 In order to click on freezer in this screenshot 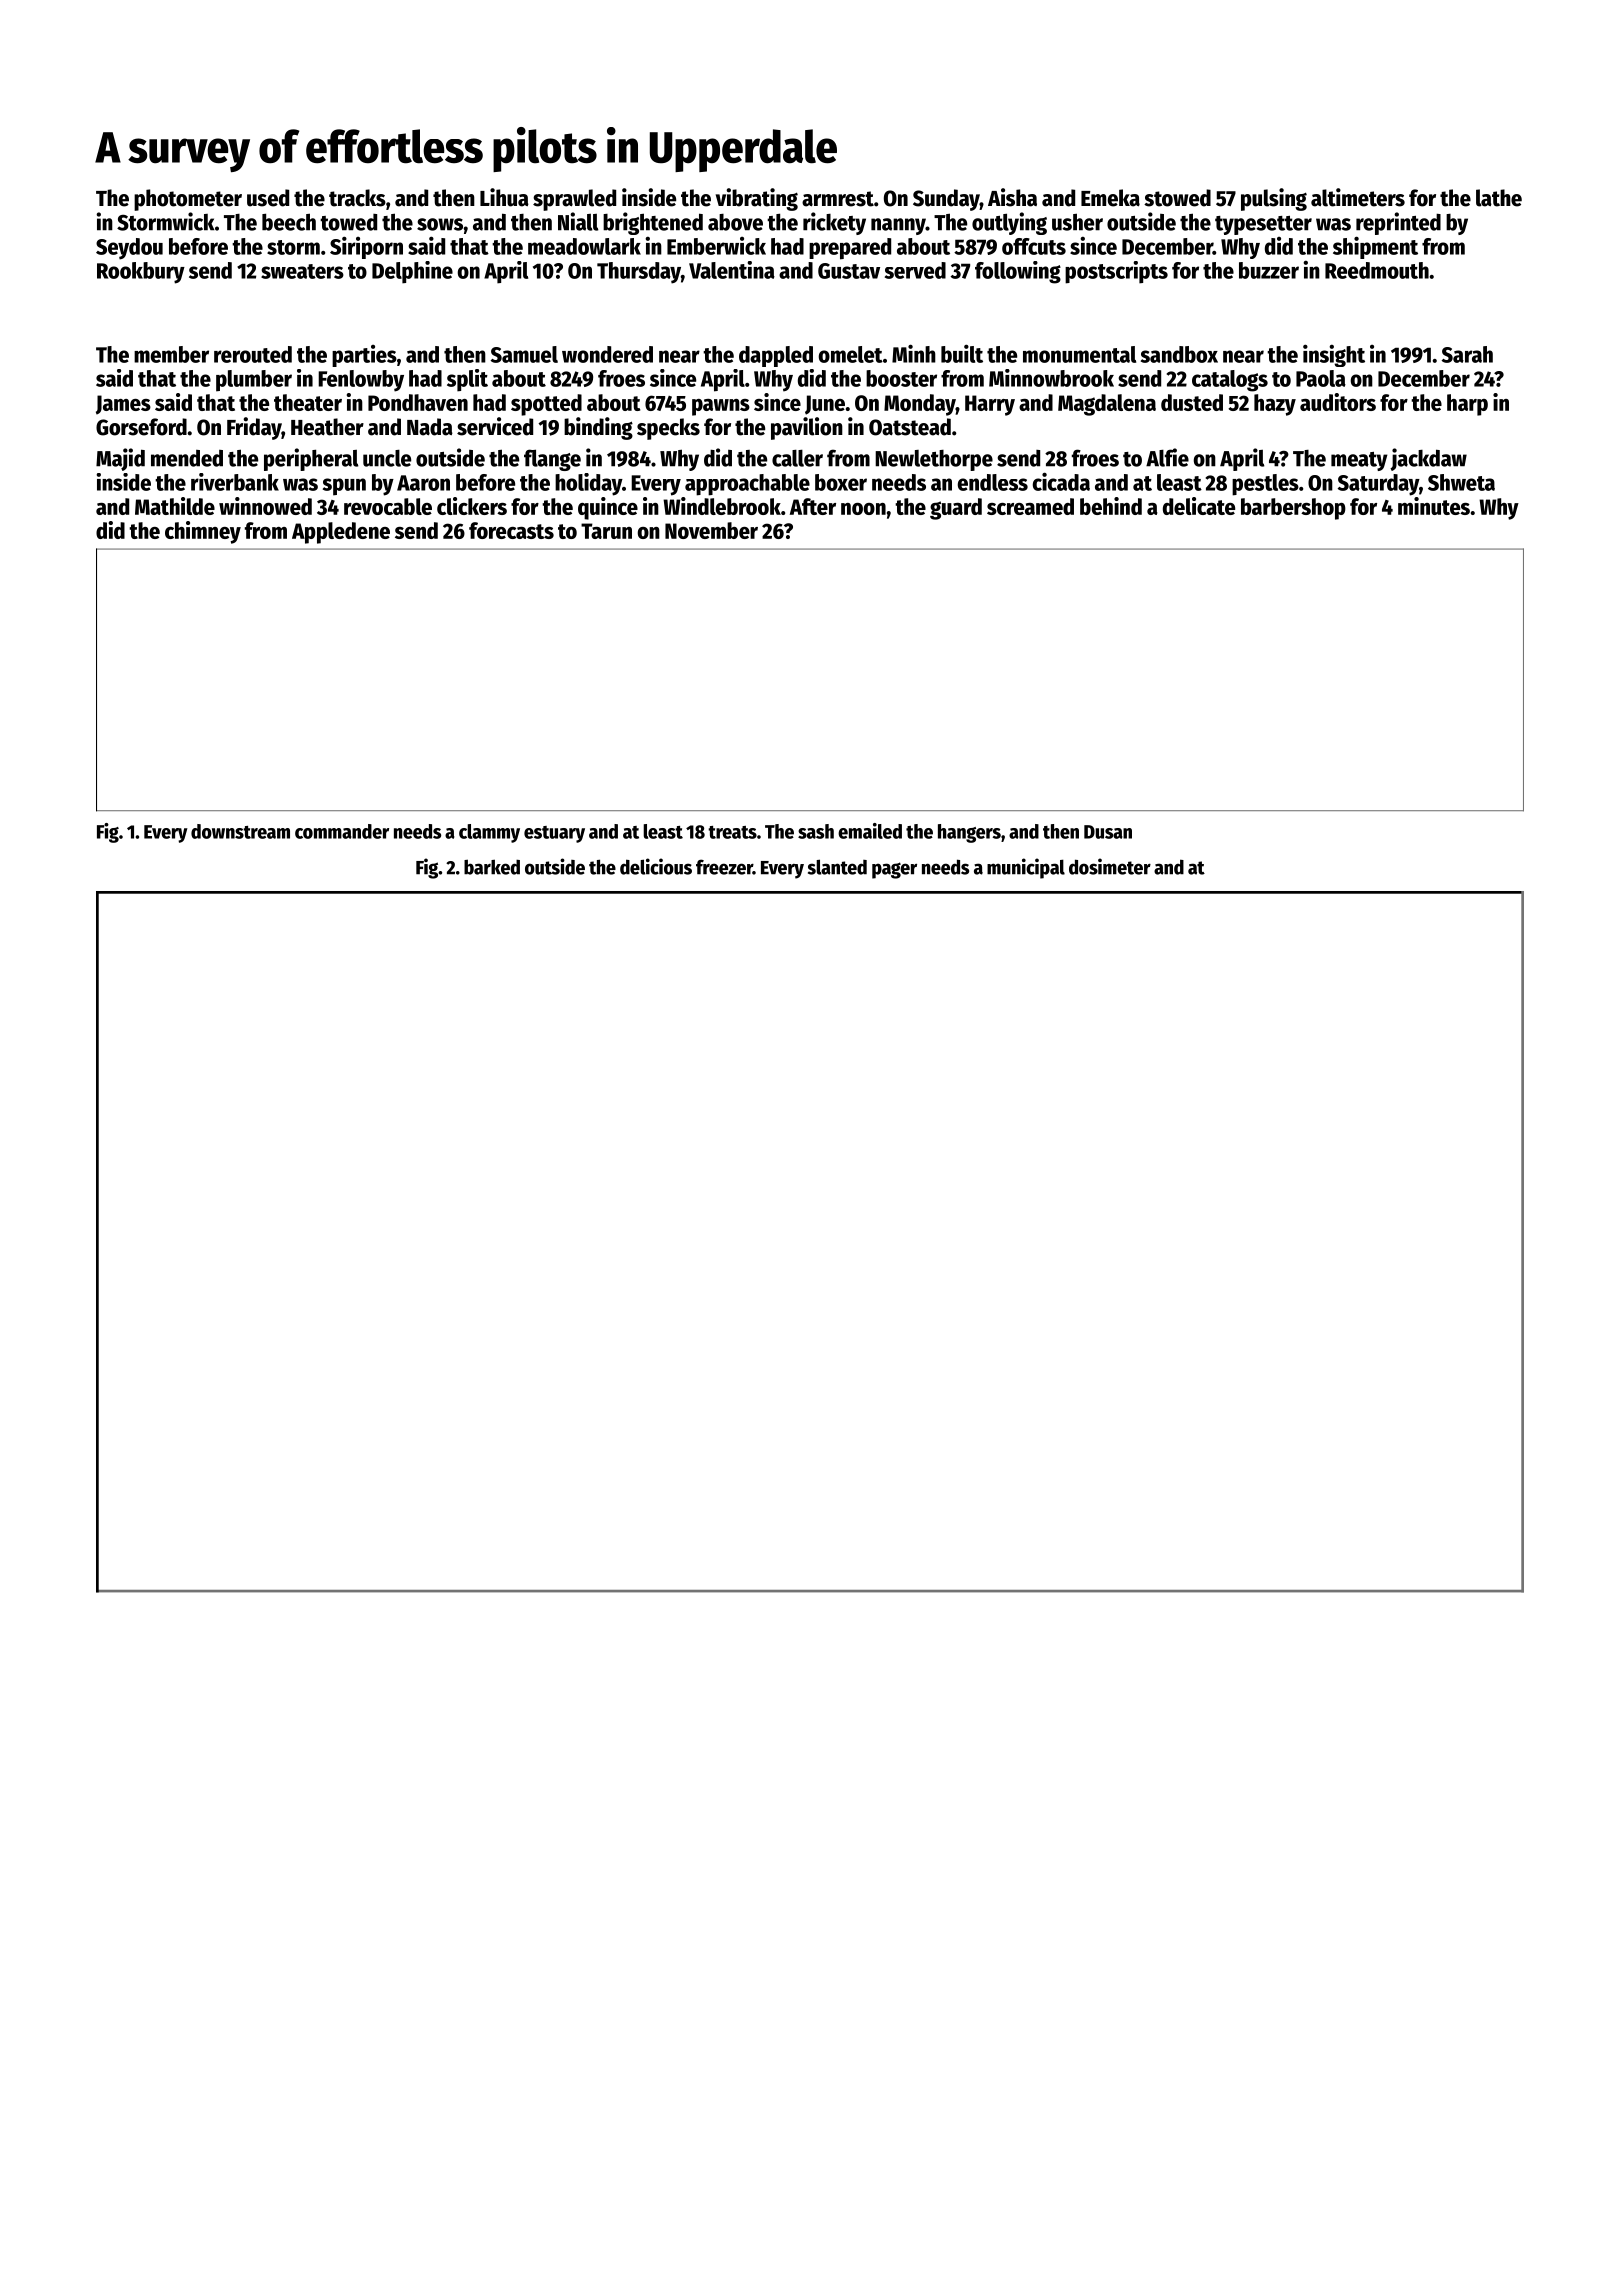, I will do `click(724, 867)`.
